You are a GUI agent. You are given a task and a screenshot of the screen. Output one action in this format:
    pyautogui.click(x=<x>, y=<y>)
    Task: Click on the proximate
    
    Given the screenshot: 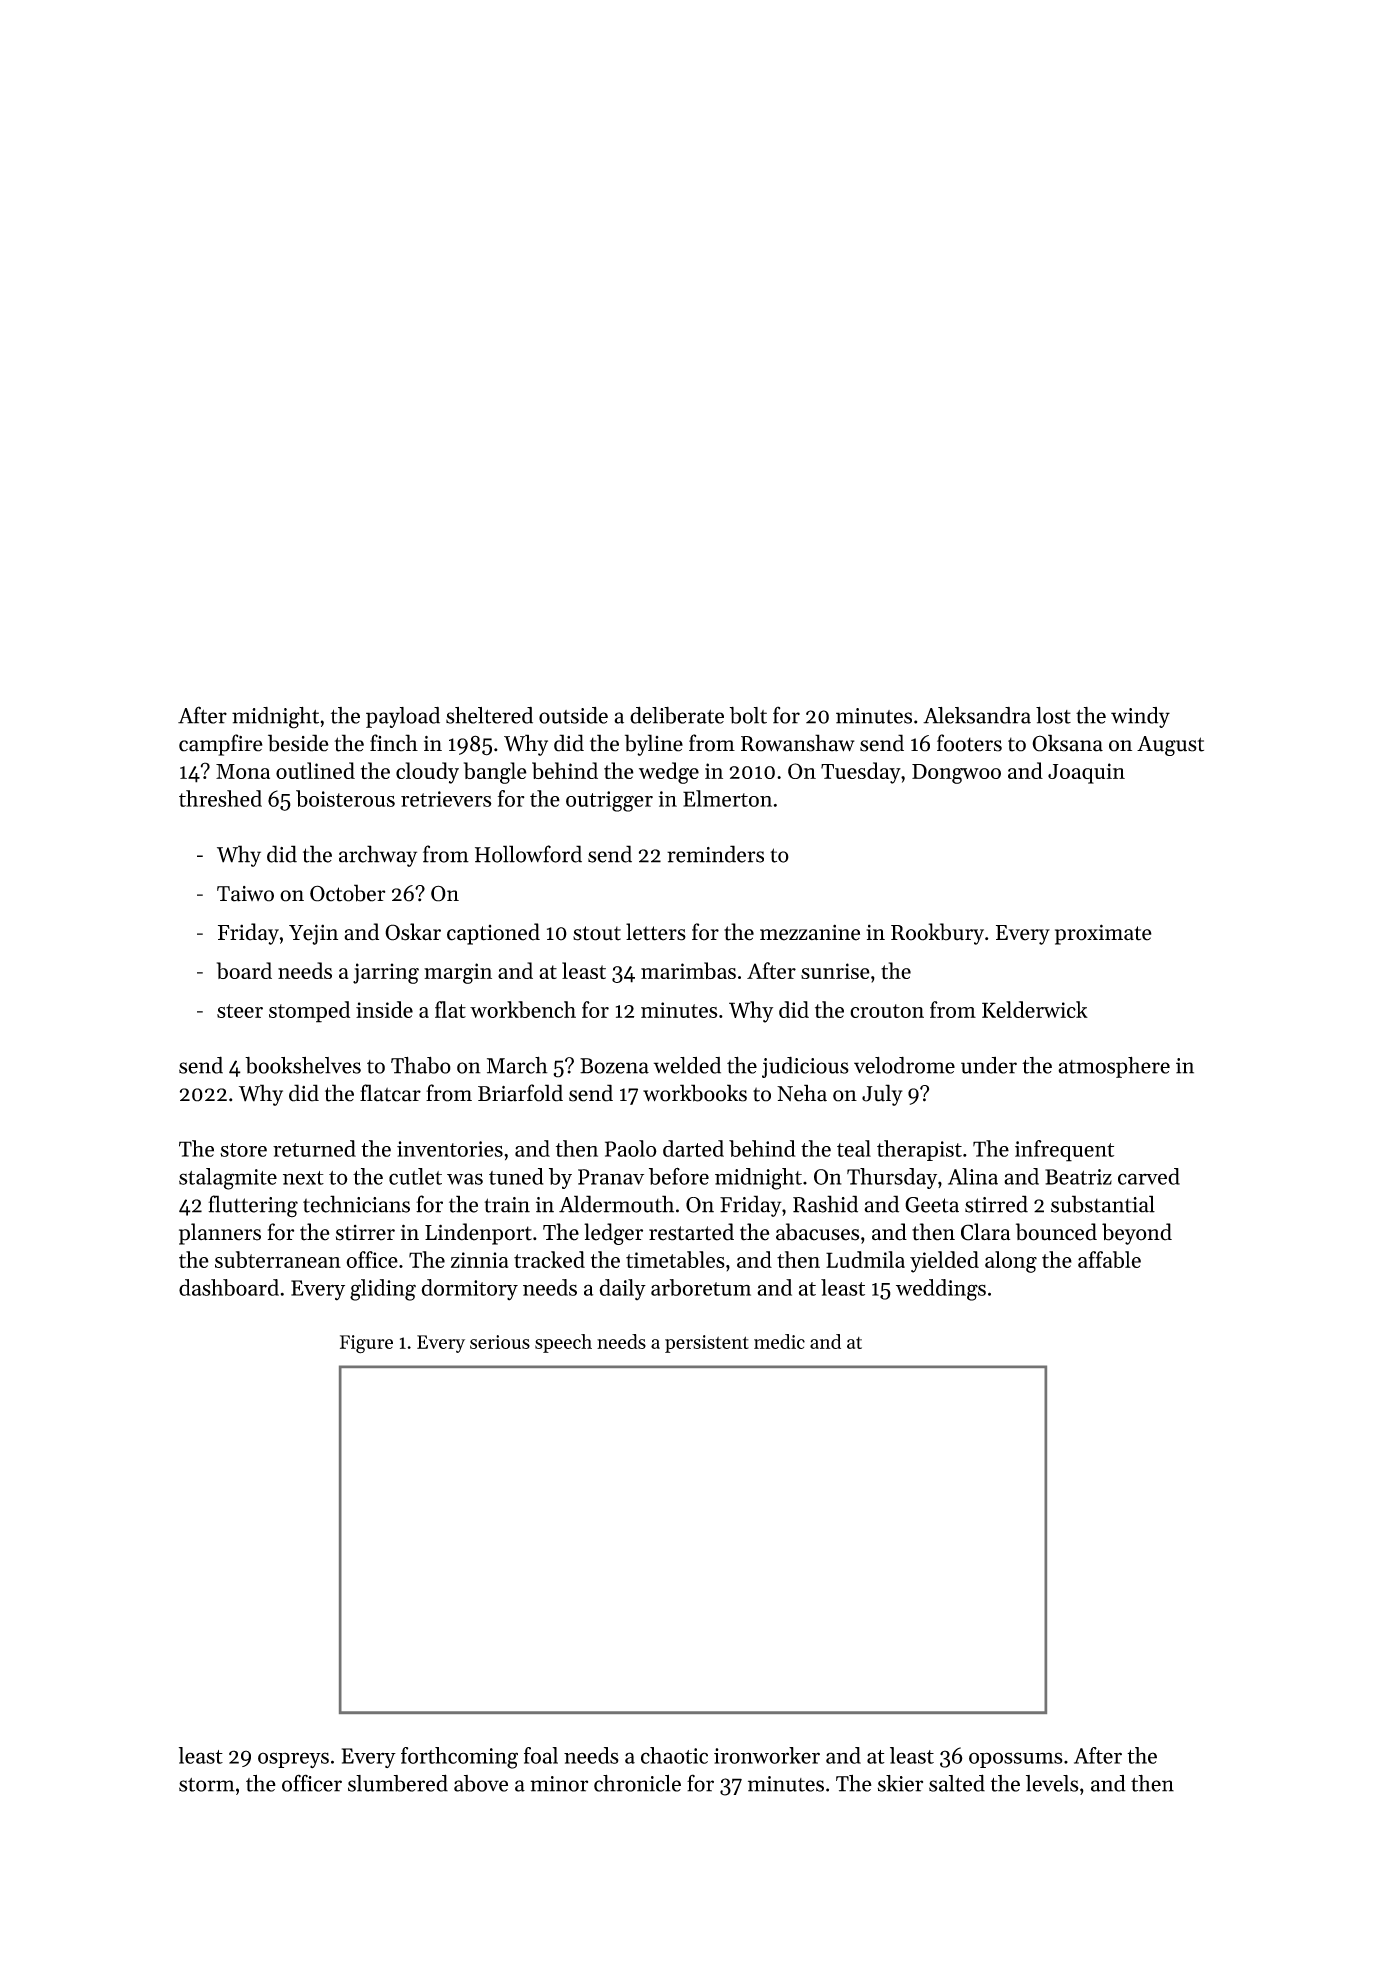 What is the action you would take?
    pyautogui.click(x=1103, y=934)
